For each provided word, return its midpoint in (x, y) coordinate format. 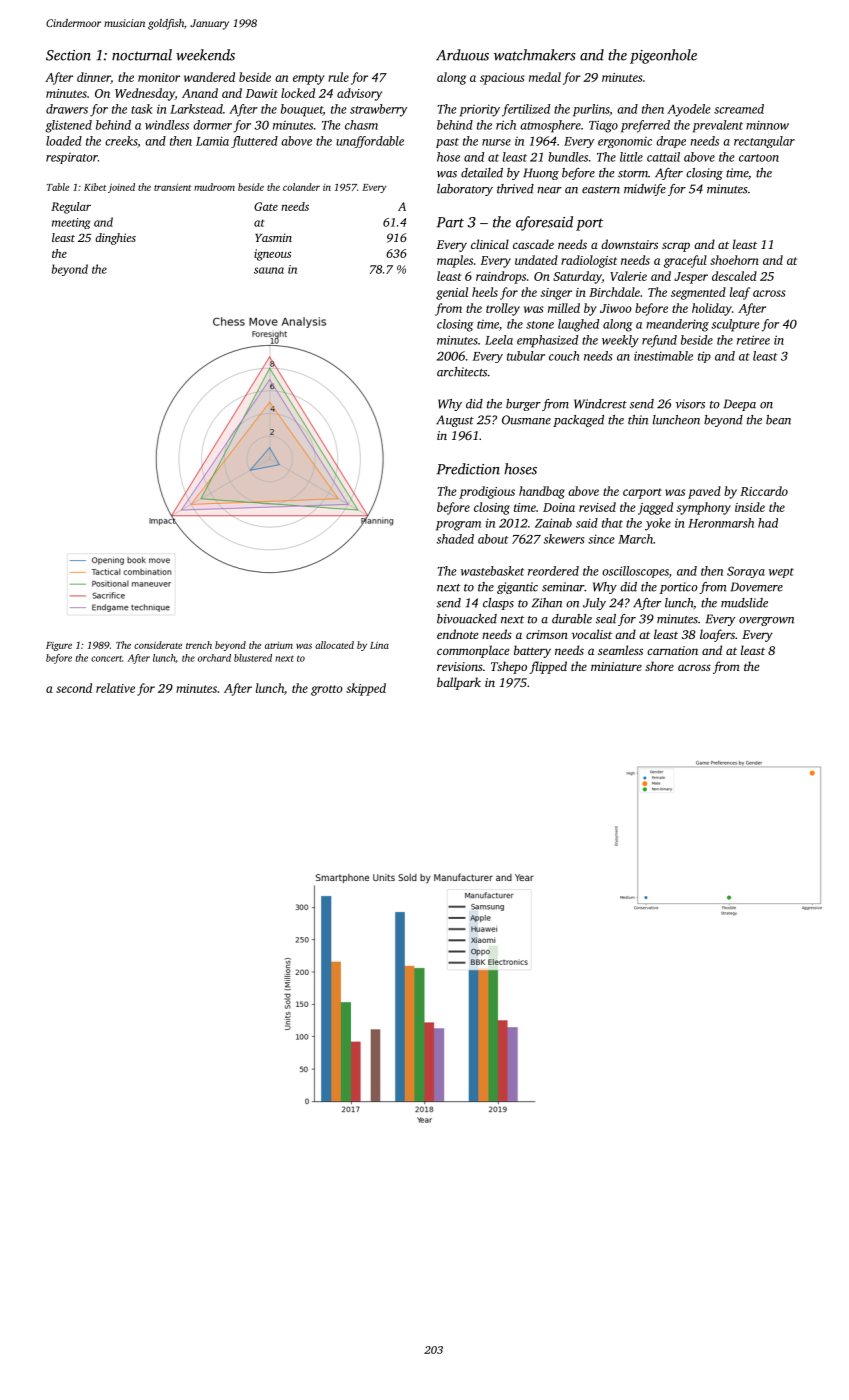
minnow (767, 125)
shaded (455, 539)
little (631, 157)
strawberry (378, 110)
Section (68, 55)
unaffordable (370, 142)
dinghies (115, 239)
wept (781, 573)
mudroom (214, 187)
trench (199, 645)
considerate (158, 645)
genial (452, 293)
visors (690, 404)
